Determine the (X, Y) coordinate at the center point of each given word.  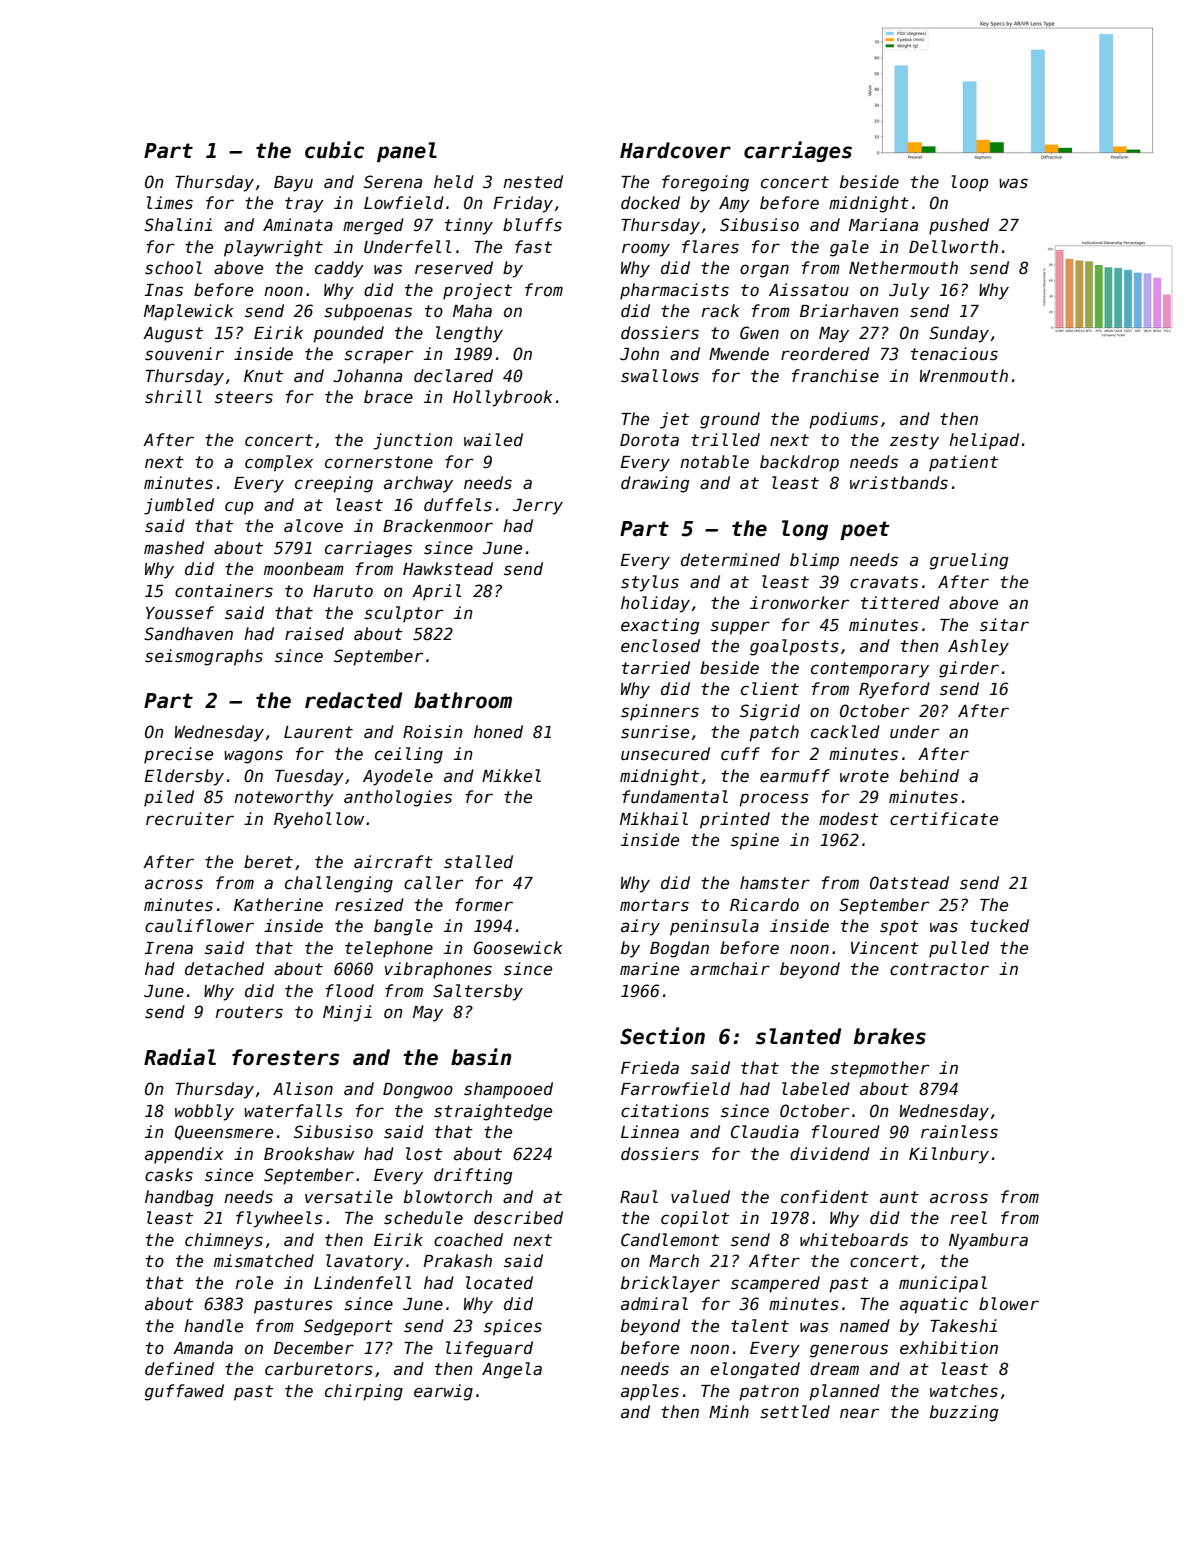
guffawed (184, 1392)
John (639, 354)
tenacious (954, 354)
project (477, 291)
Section (662, 1036)
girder (969, 669)
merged (373, 226)
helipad (984, 441)
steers (244, 397)
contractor (939, 969)
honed (498, 732)
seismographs (204, 657)
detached (224, 969)
